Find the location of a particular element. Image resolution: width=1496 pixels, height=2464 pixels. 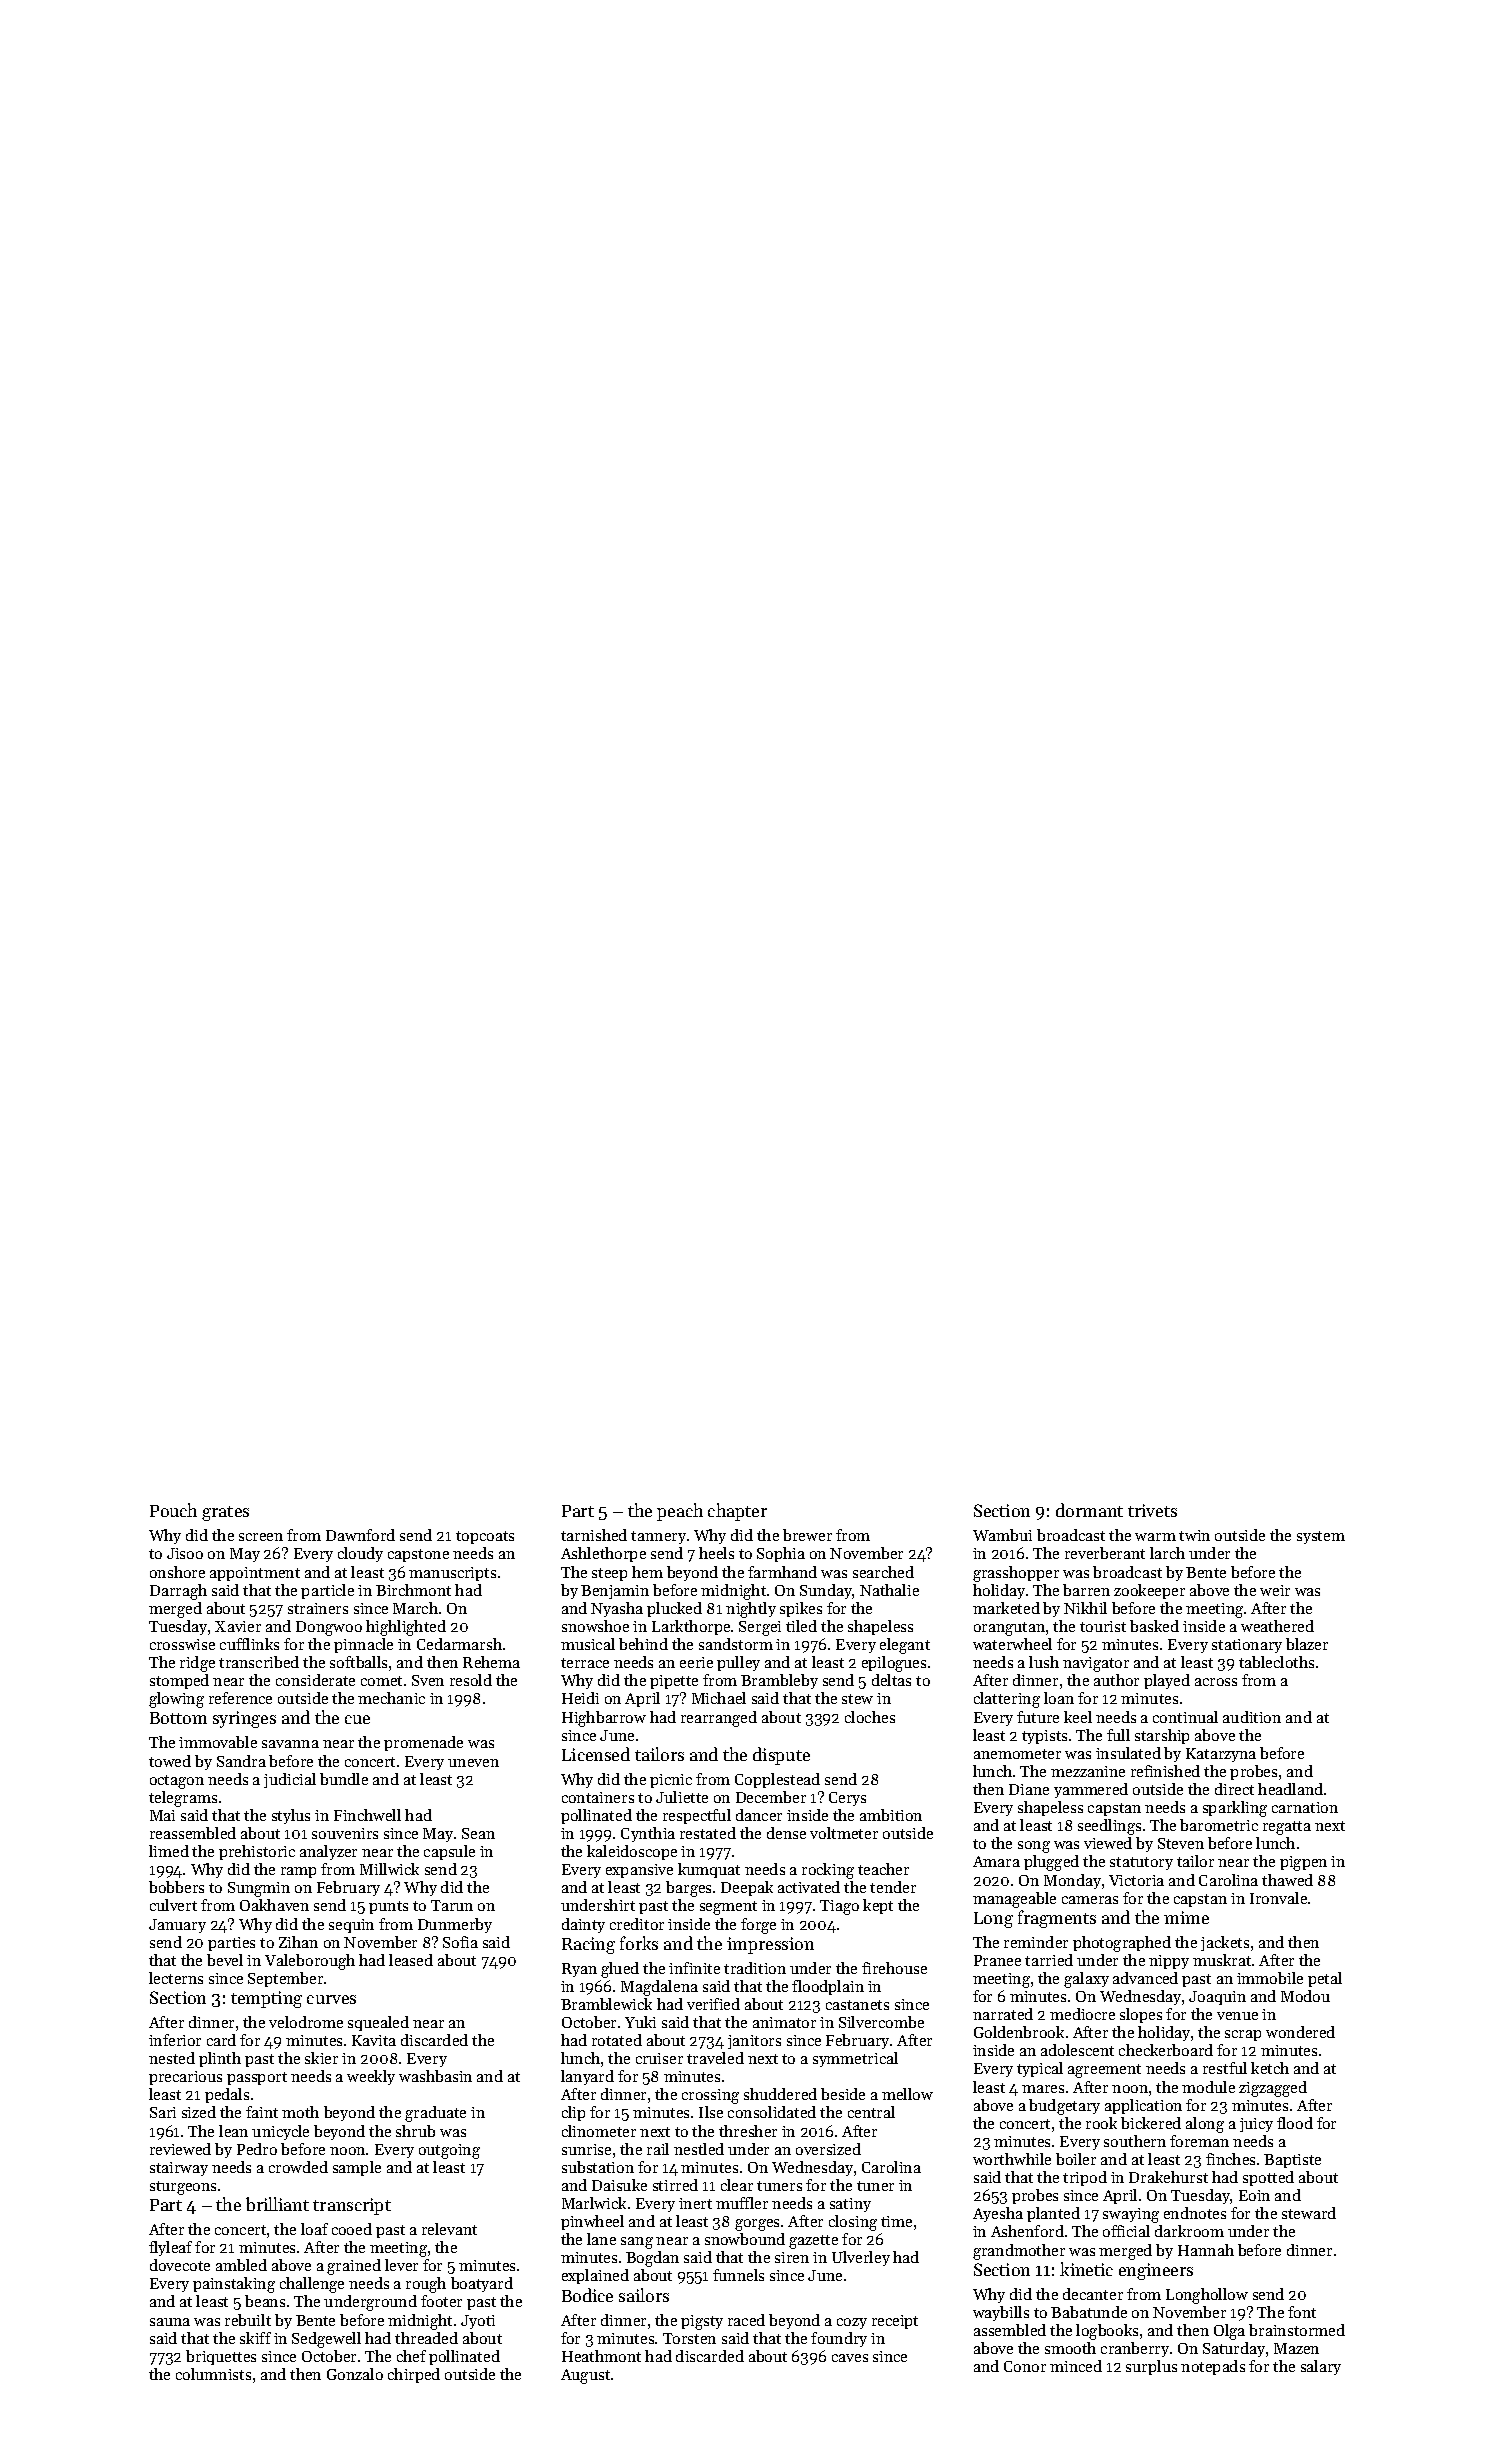

chirped is located at coordinates (414, 2375).
